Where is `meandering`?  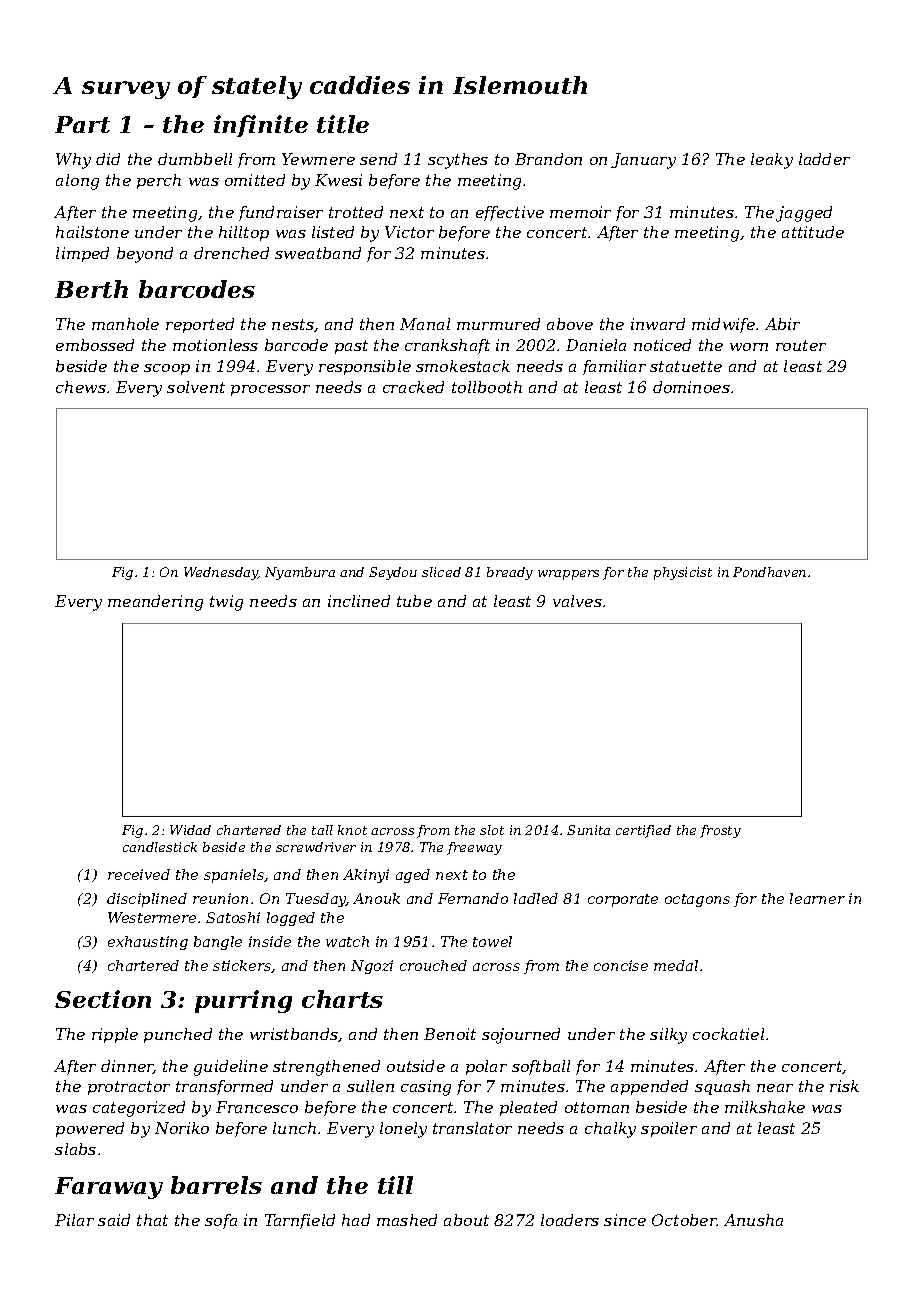
meandering is located at coordinates (155, 603).
